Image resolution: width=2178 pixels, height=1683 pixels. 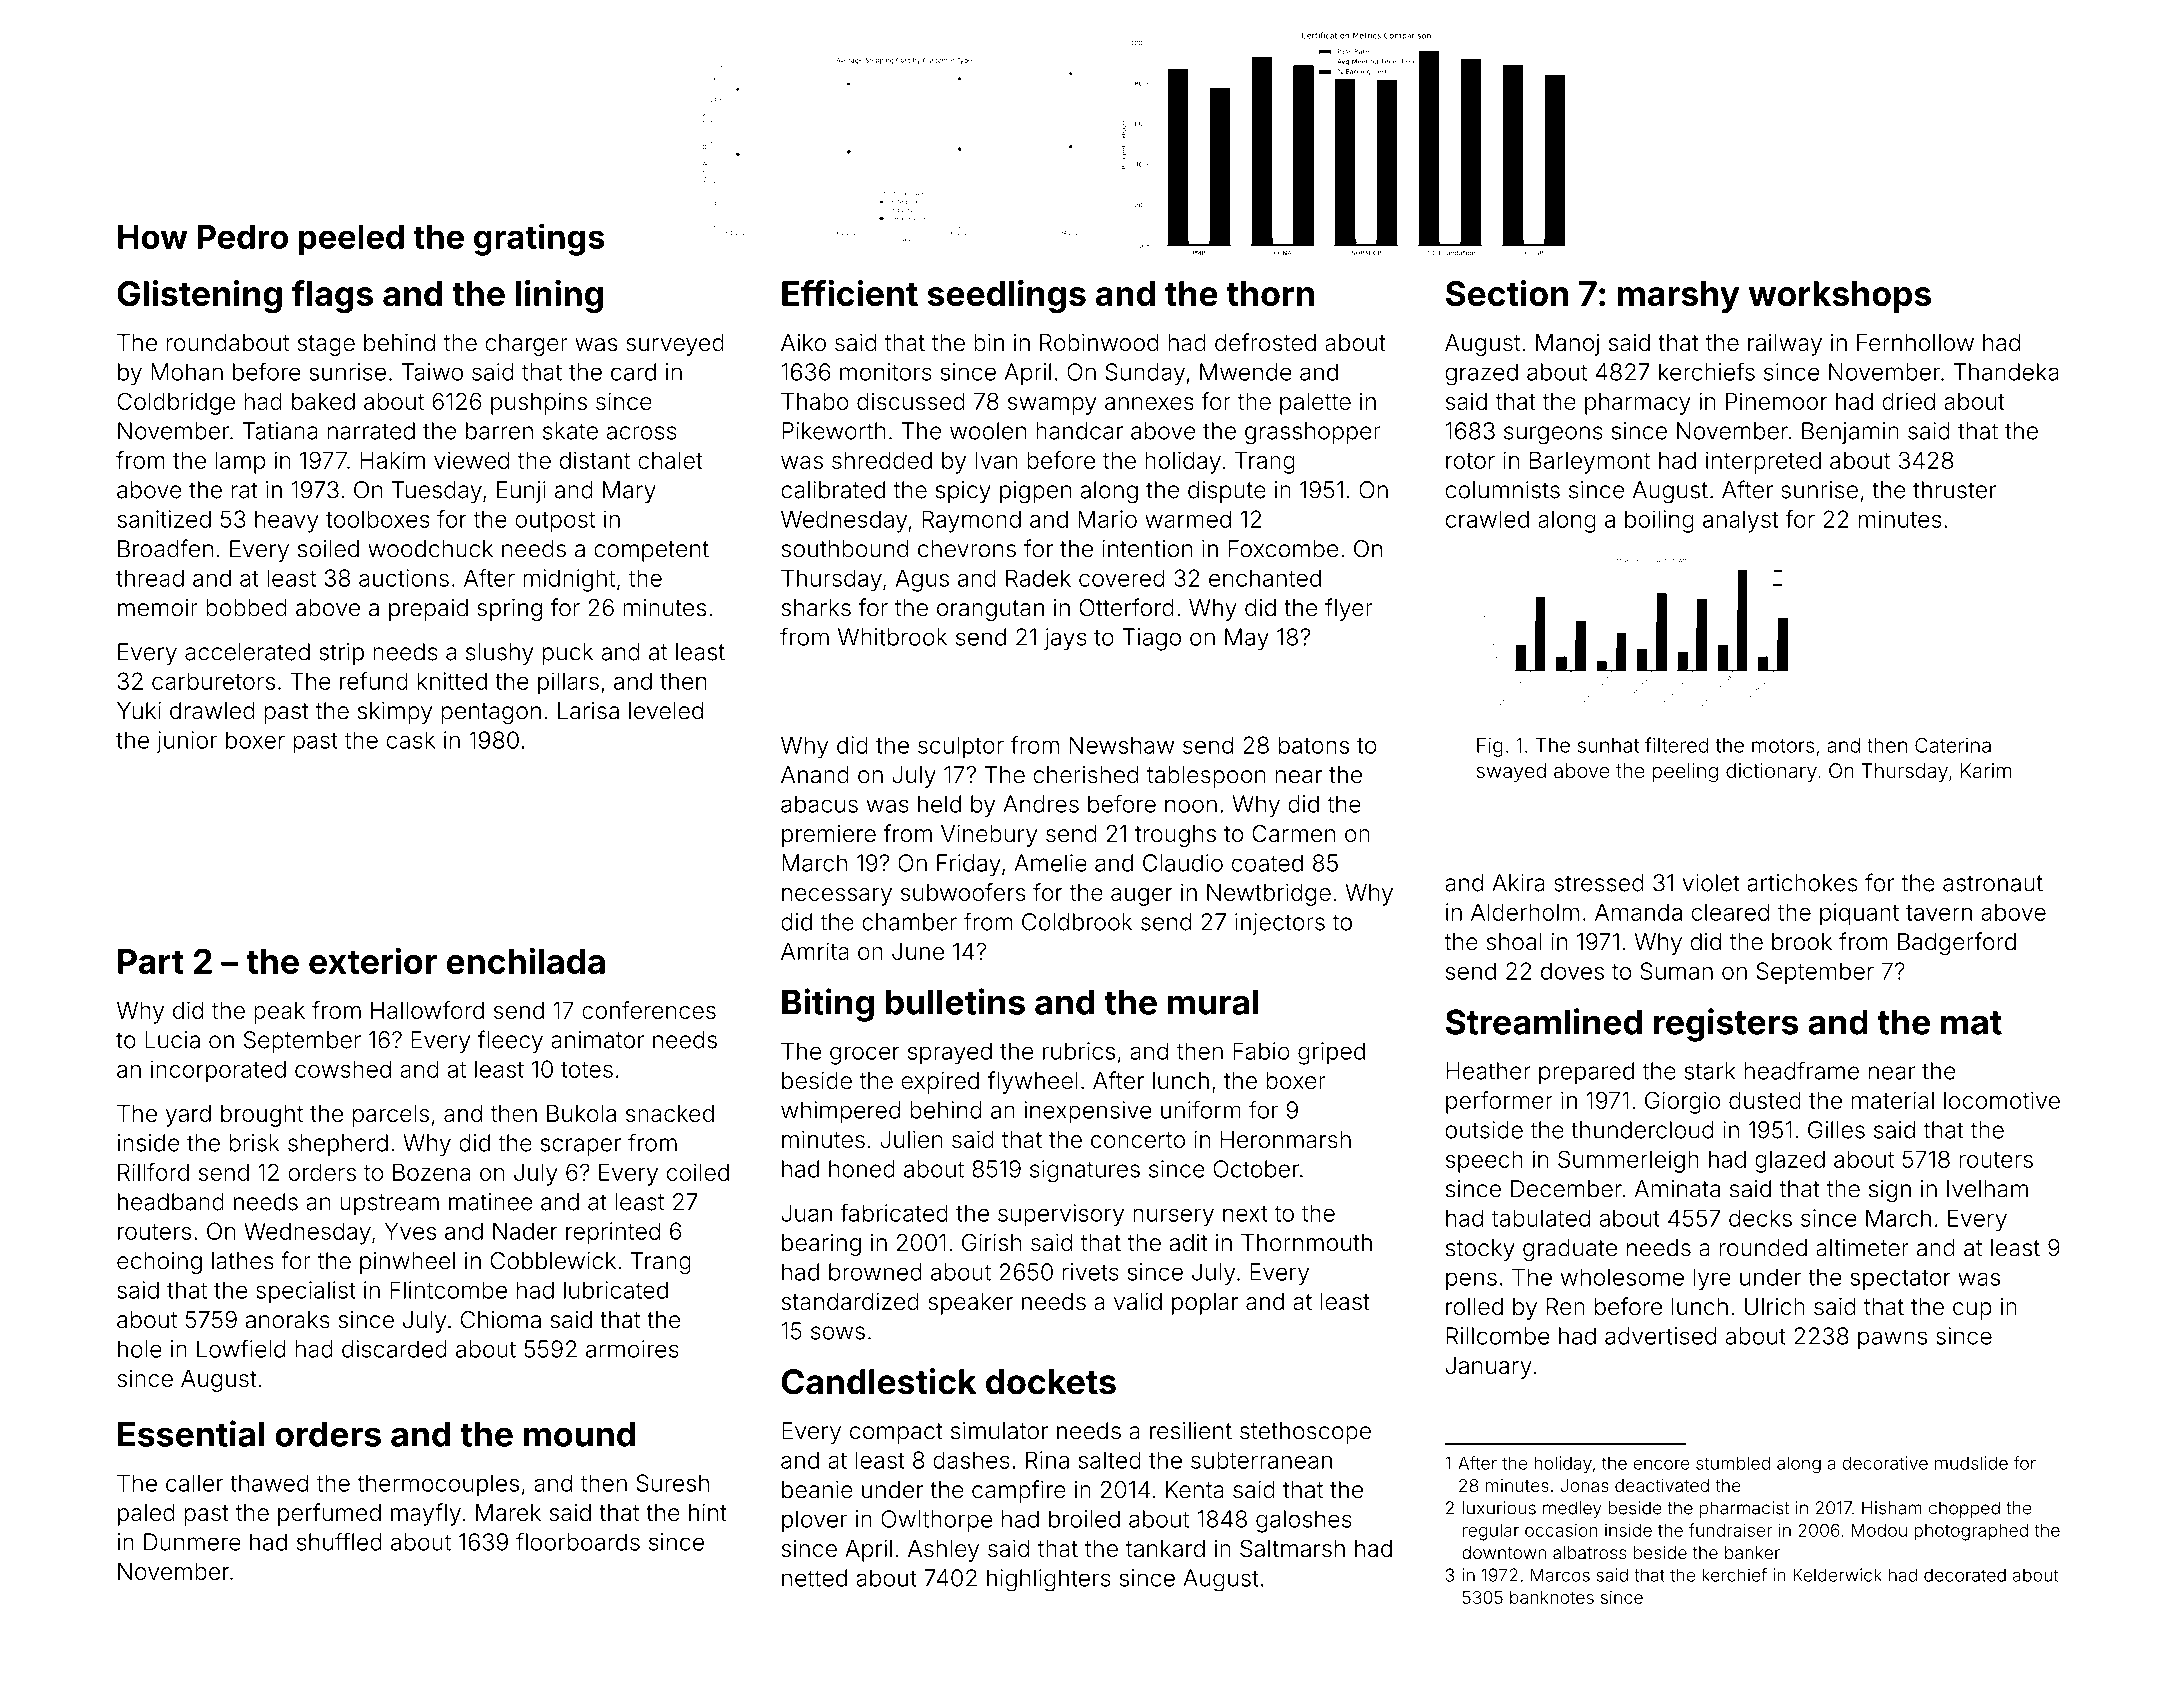 What do you see at coordinates (1286, 1139) in the screenshot?
I see `Heronmarsh` at bounding box center [1286, 1139].
